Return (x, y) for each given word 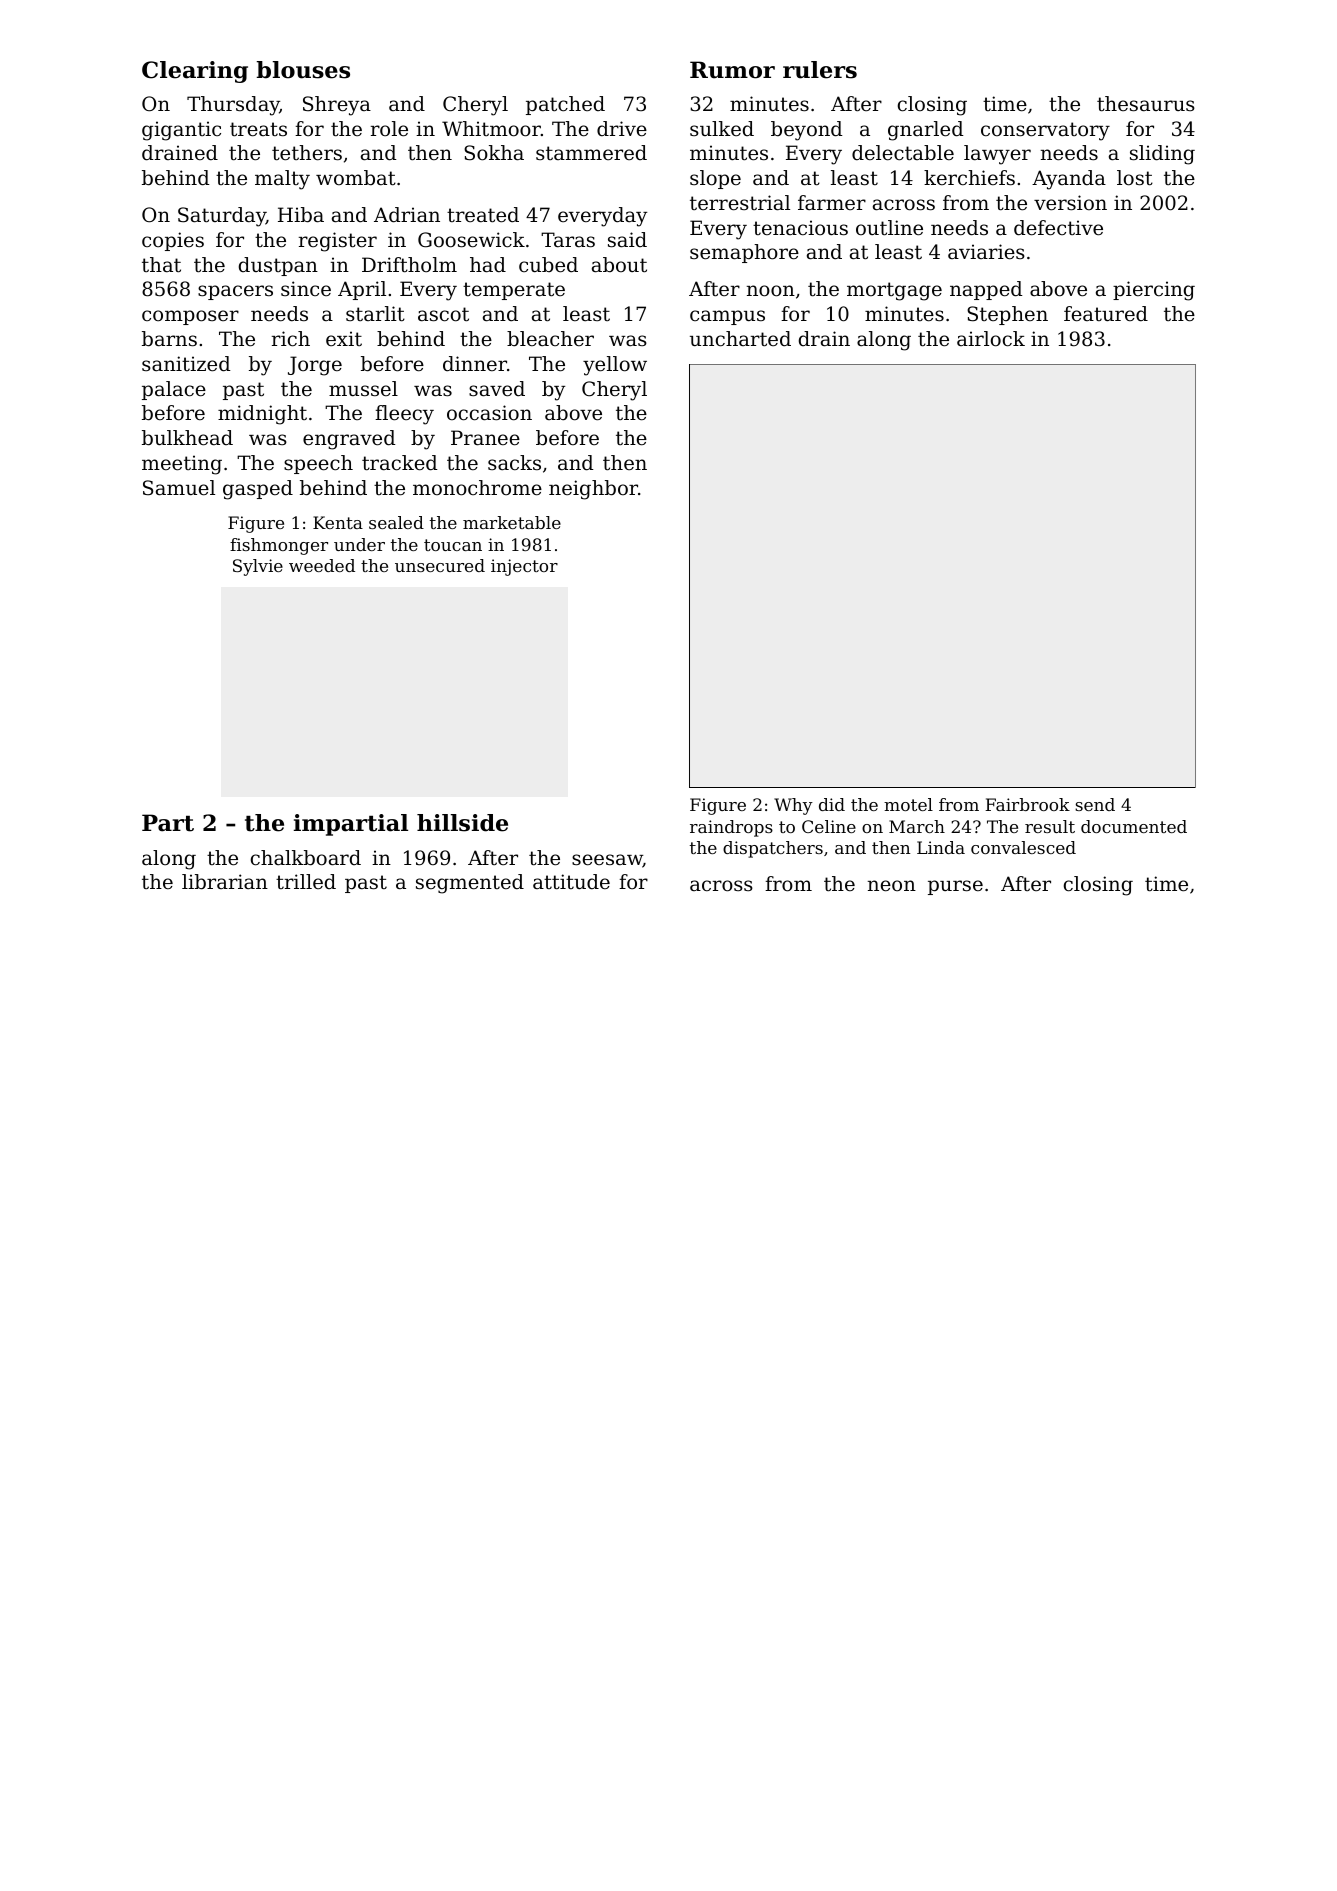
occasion (489, 413)
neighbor (593, 490)
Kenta (338, 522)
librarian (225, 882)
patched (565, 105)
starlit (375, 313)
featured (1106, 314)
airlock (991, 339)
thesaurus (1146, 104)
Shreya (337, 106)
